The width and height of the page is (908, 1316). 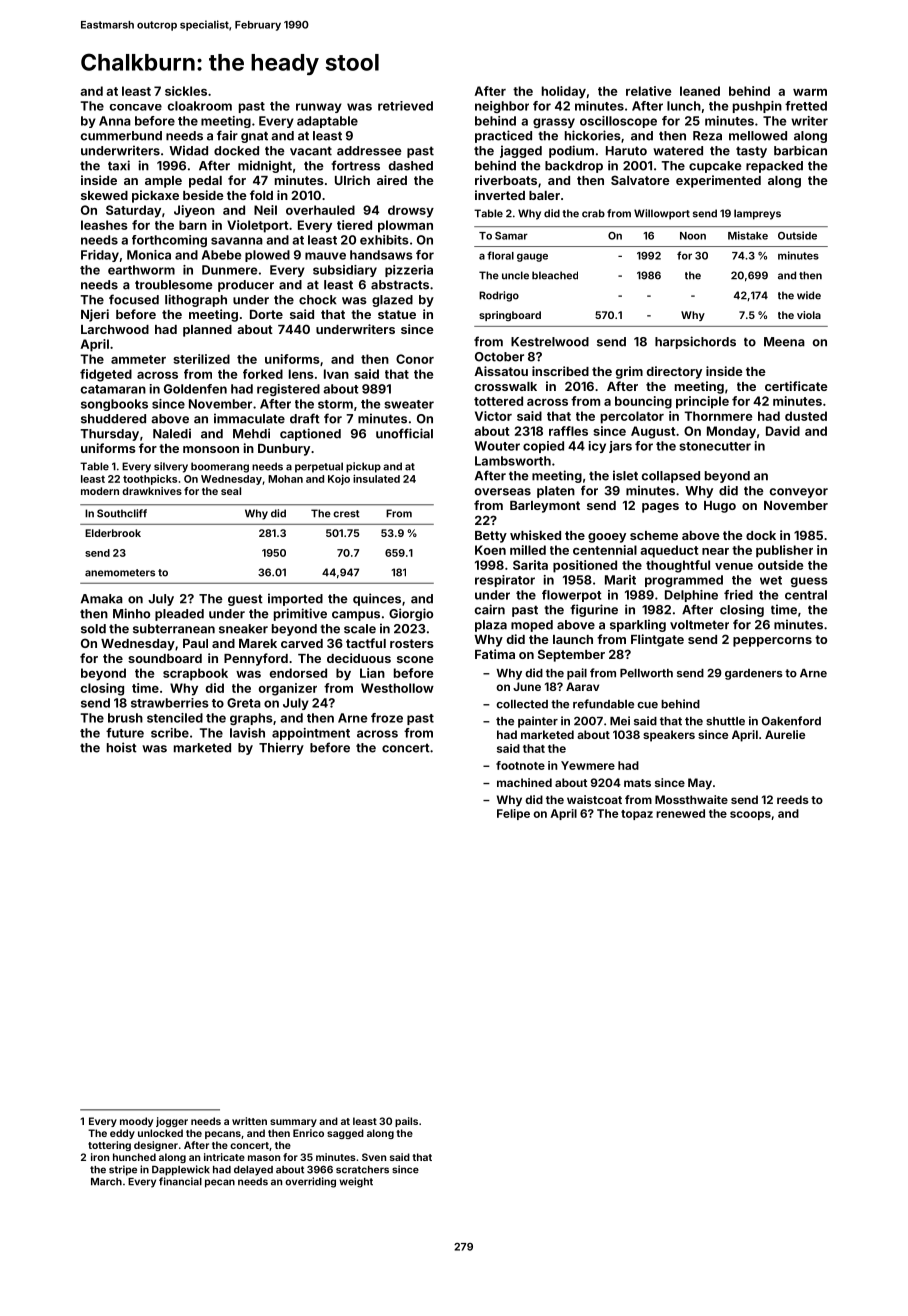 What do you see at coordinates (136, 1122) in the page?
I see `moody` at bounding box center [136, 1122].
